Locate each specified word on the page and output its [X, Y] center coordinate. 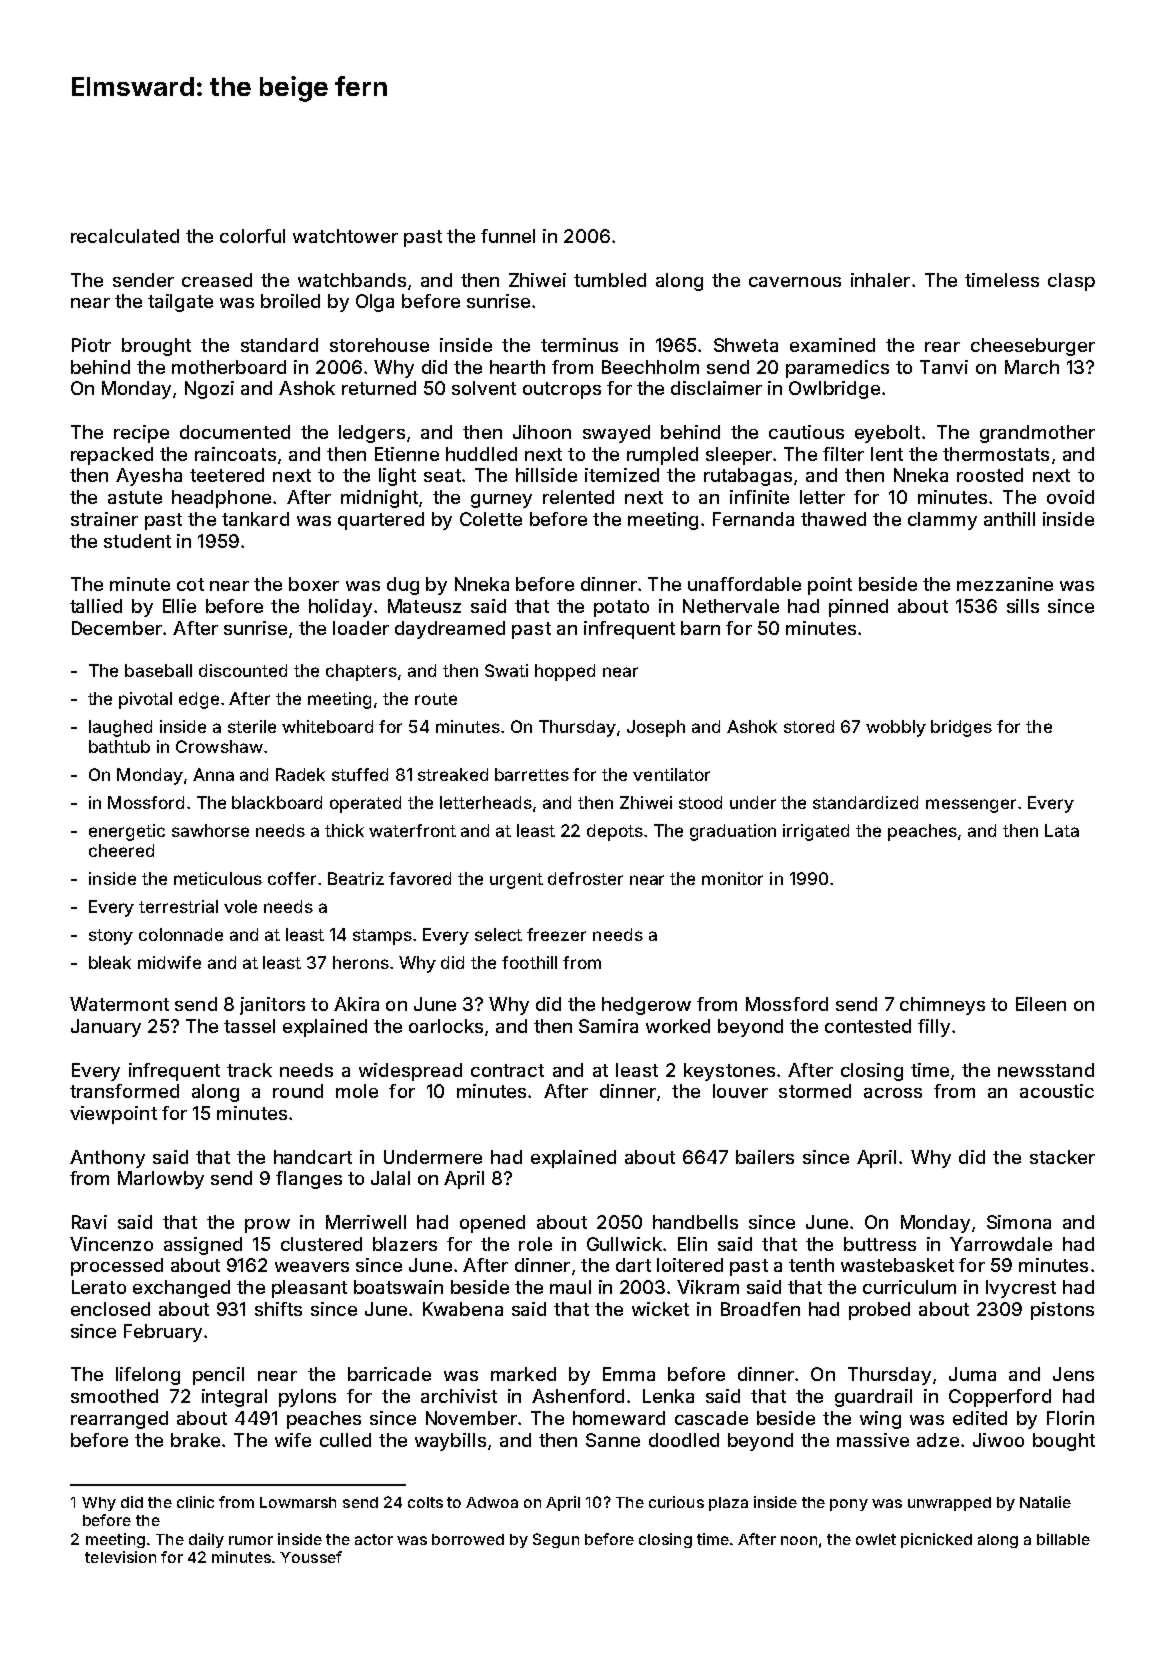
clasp [1071, 282]
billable [1063, 1539]
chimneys [942, 1006]
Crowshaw [219, 746]
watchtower [345, 236]
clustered [321, 1244]
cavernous [795, 282]
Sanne [613, 1440]
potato [621, 608]
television [120, 1557]
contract [507, 1070]
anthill [1009, 519]
